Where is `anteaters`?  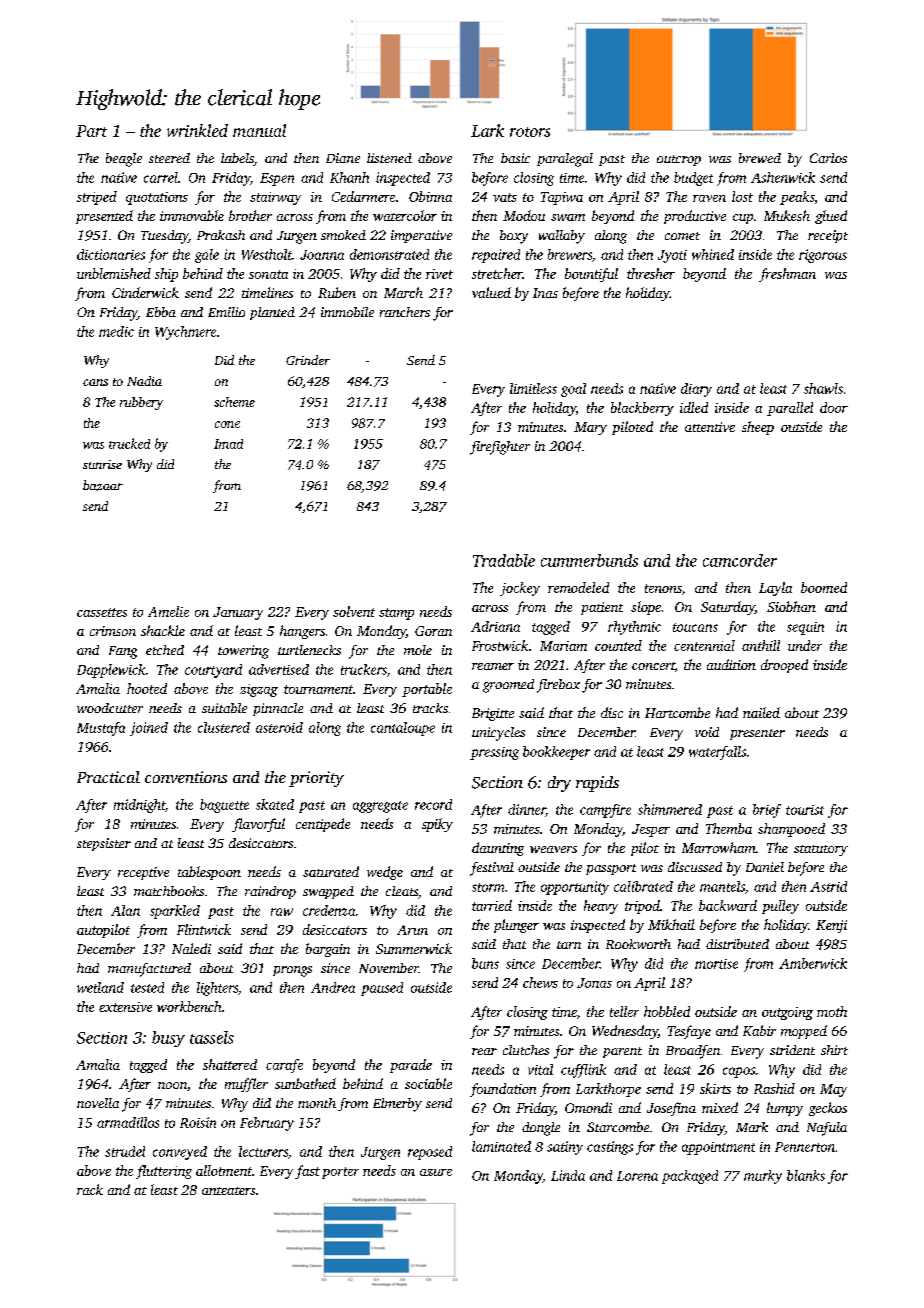 anteaters is located at coordinates (228, 1191).
